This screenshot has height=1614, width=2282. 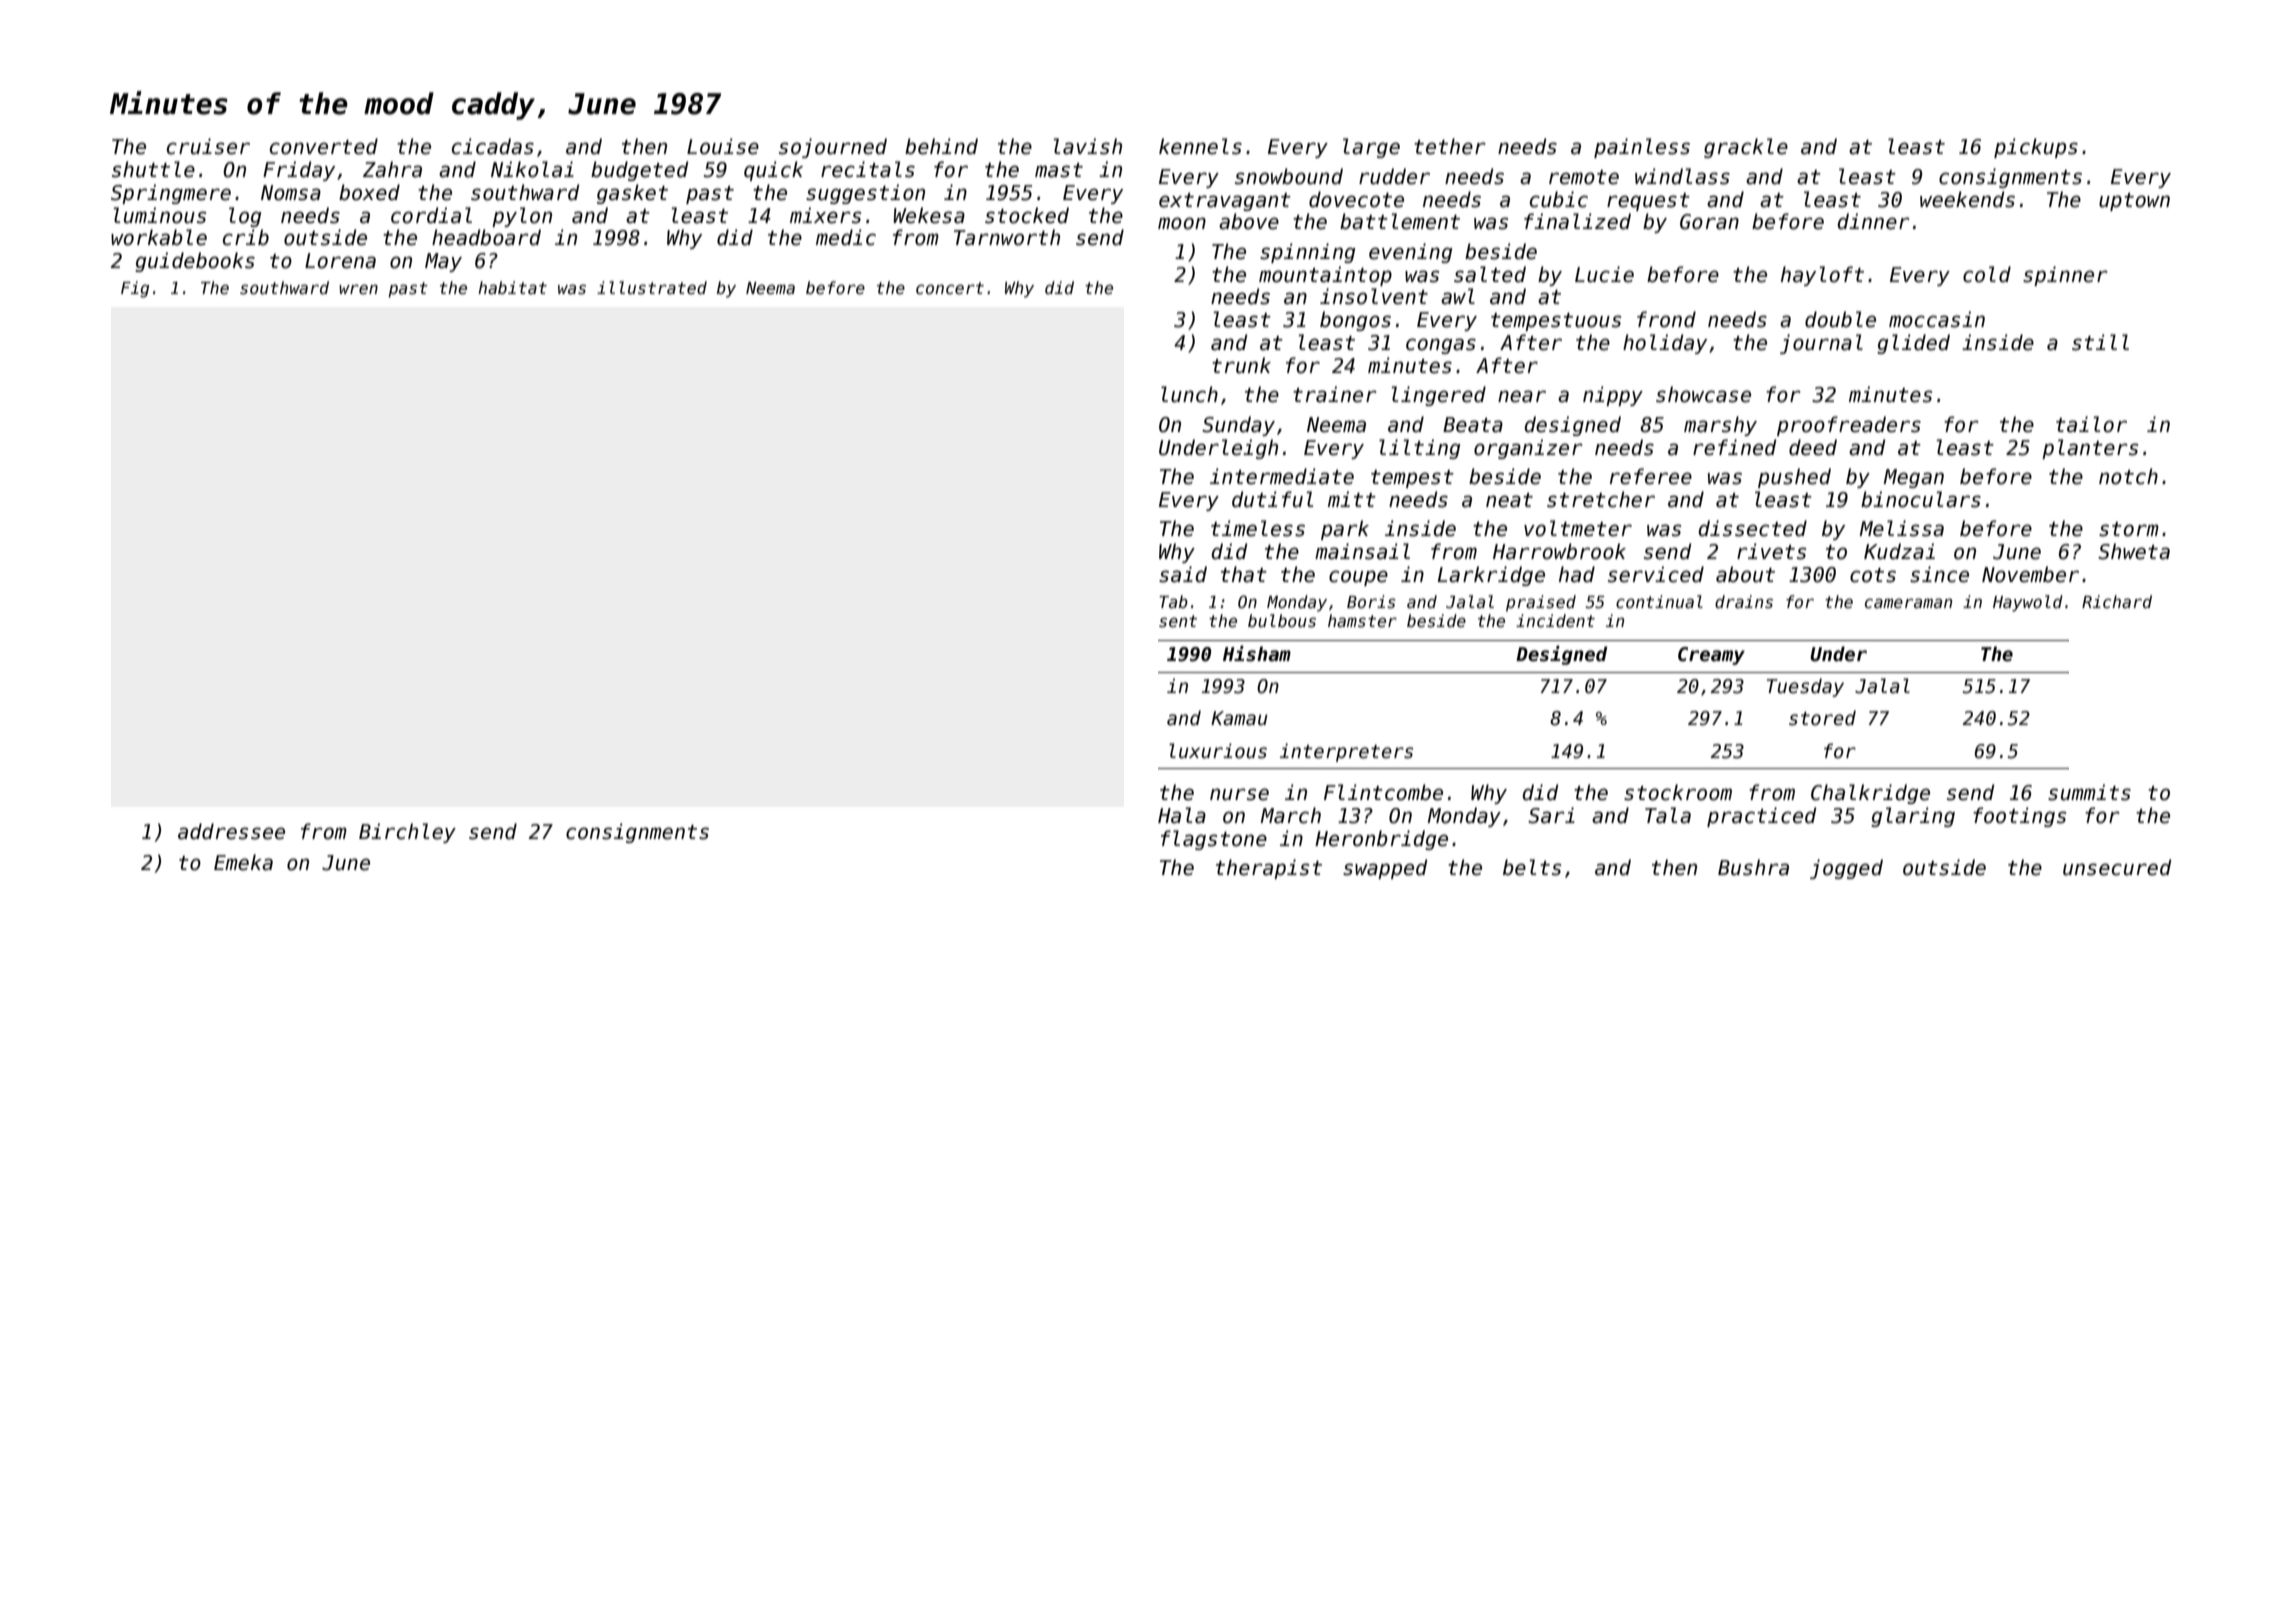 I want to click on tailor, so click(x=2091, y=424).
